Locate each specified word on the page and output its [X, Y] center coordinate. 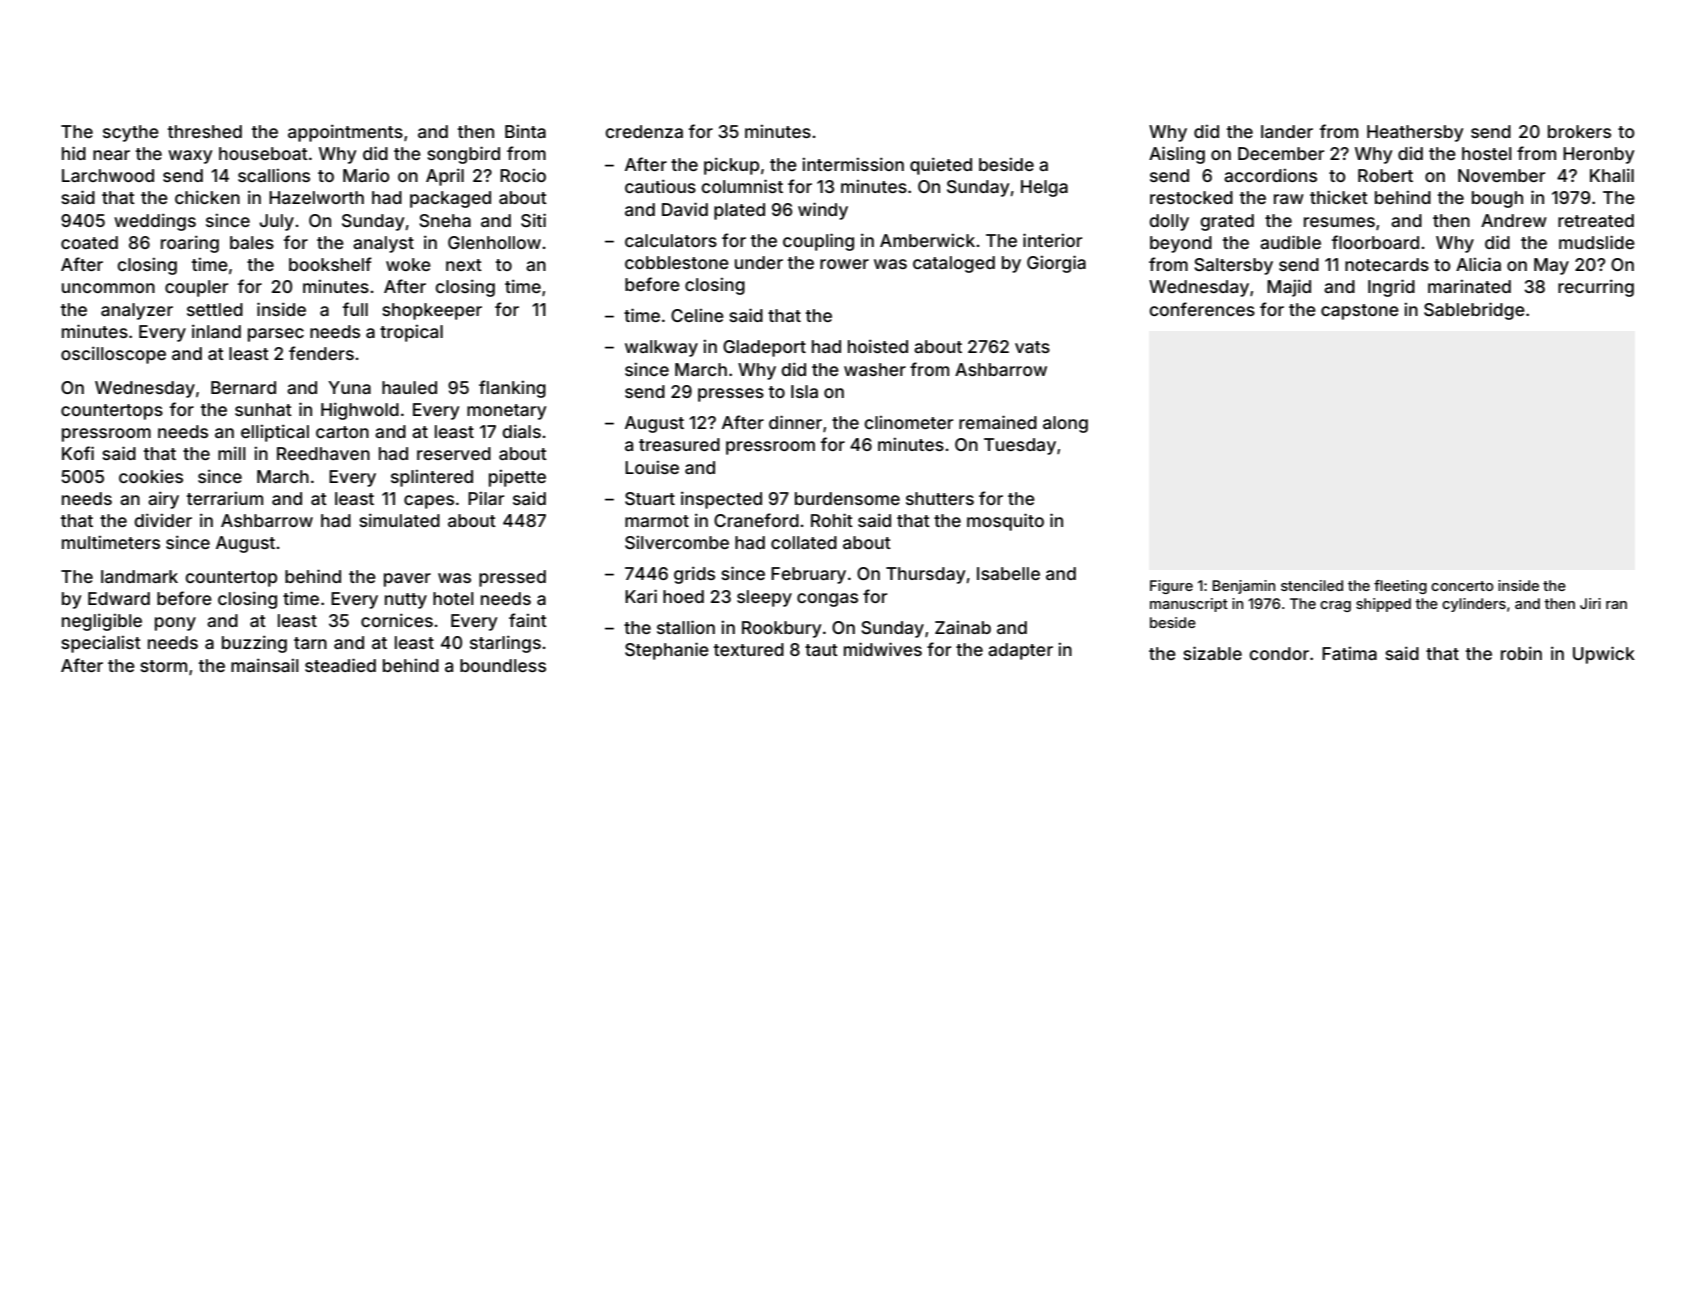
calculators [671, 240]
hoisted [878, 346]
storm [163, 666]
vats [1032, 347]
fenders [321, 353]
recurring [1596, 288]
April [445, 177]
